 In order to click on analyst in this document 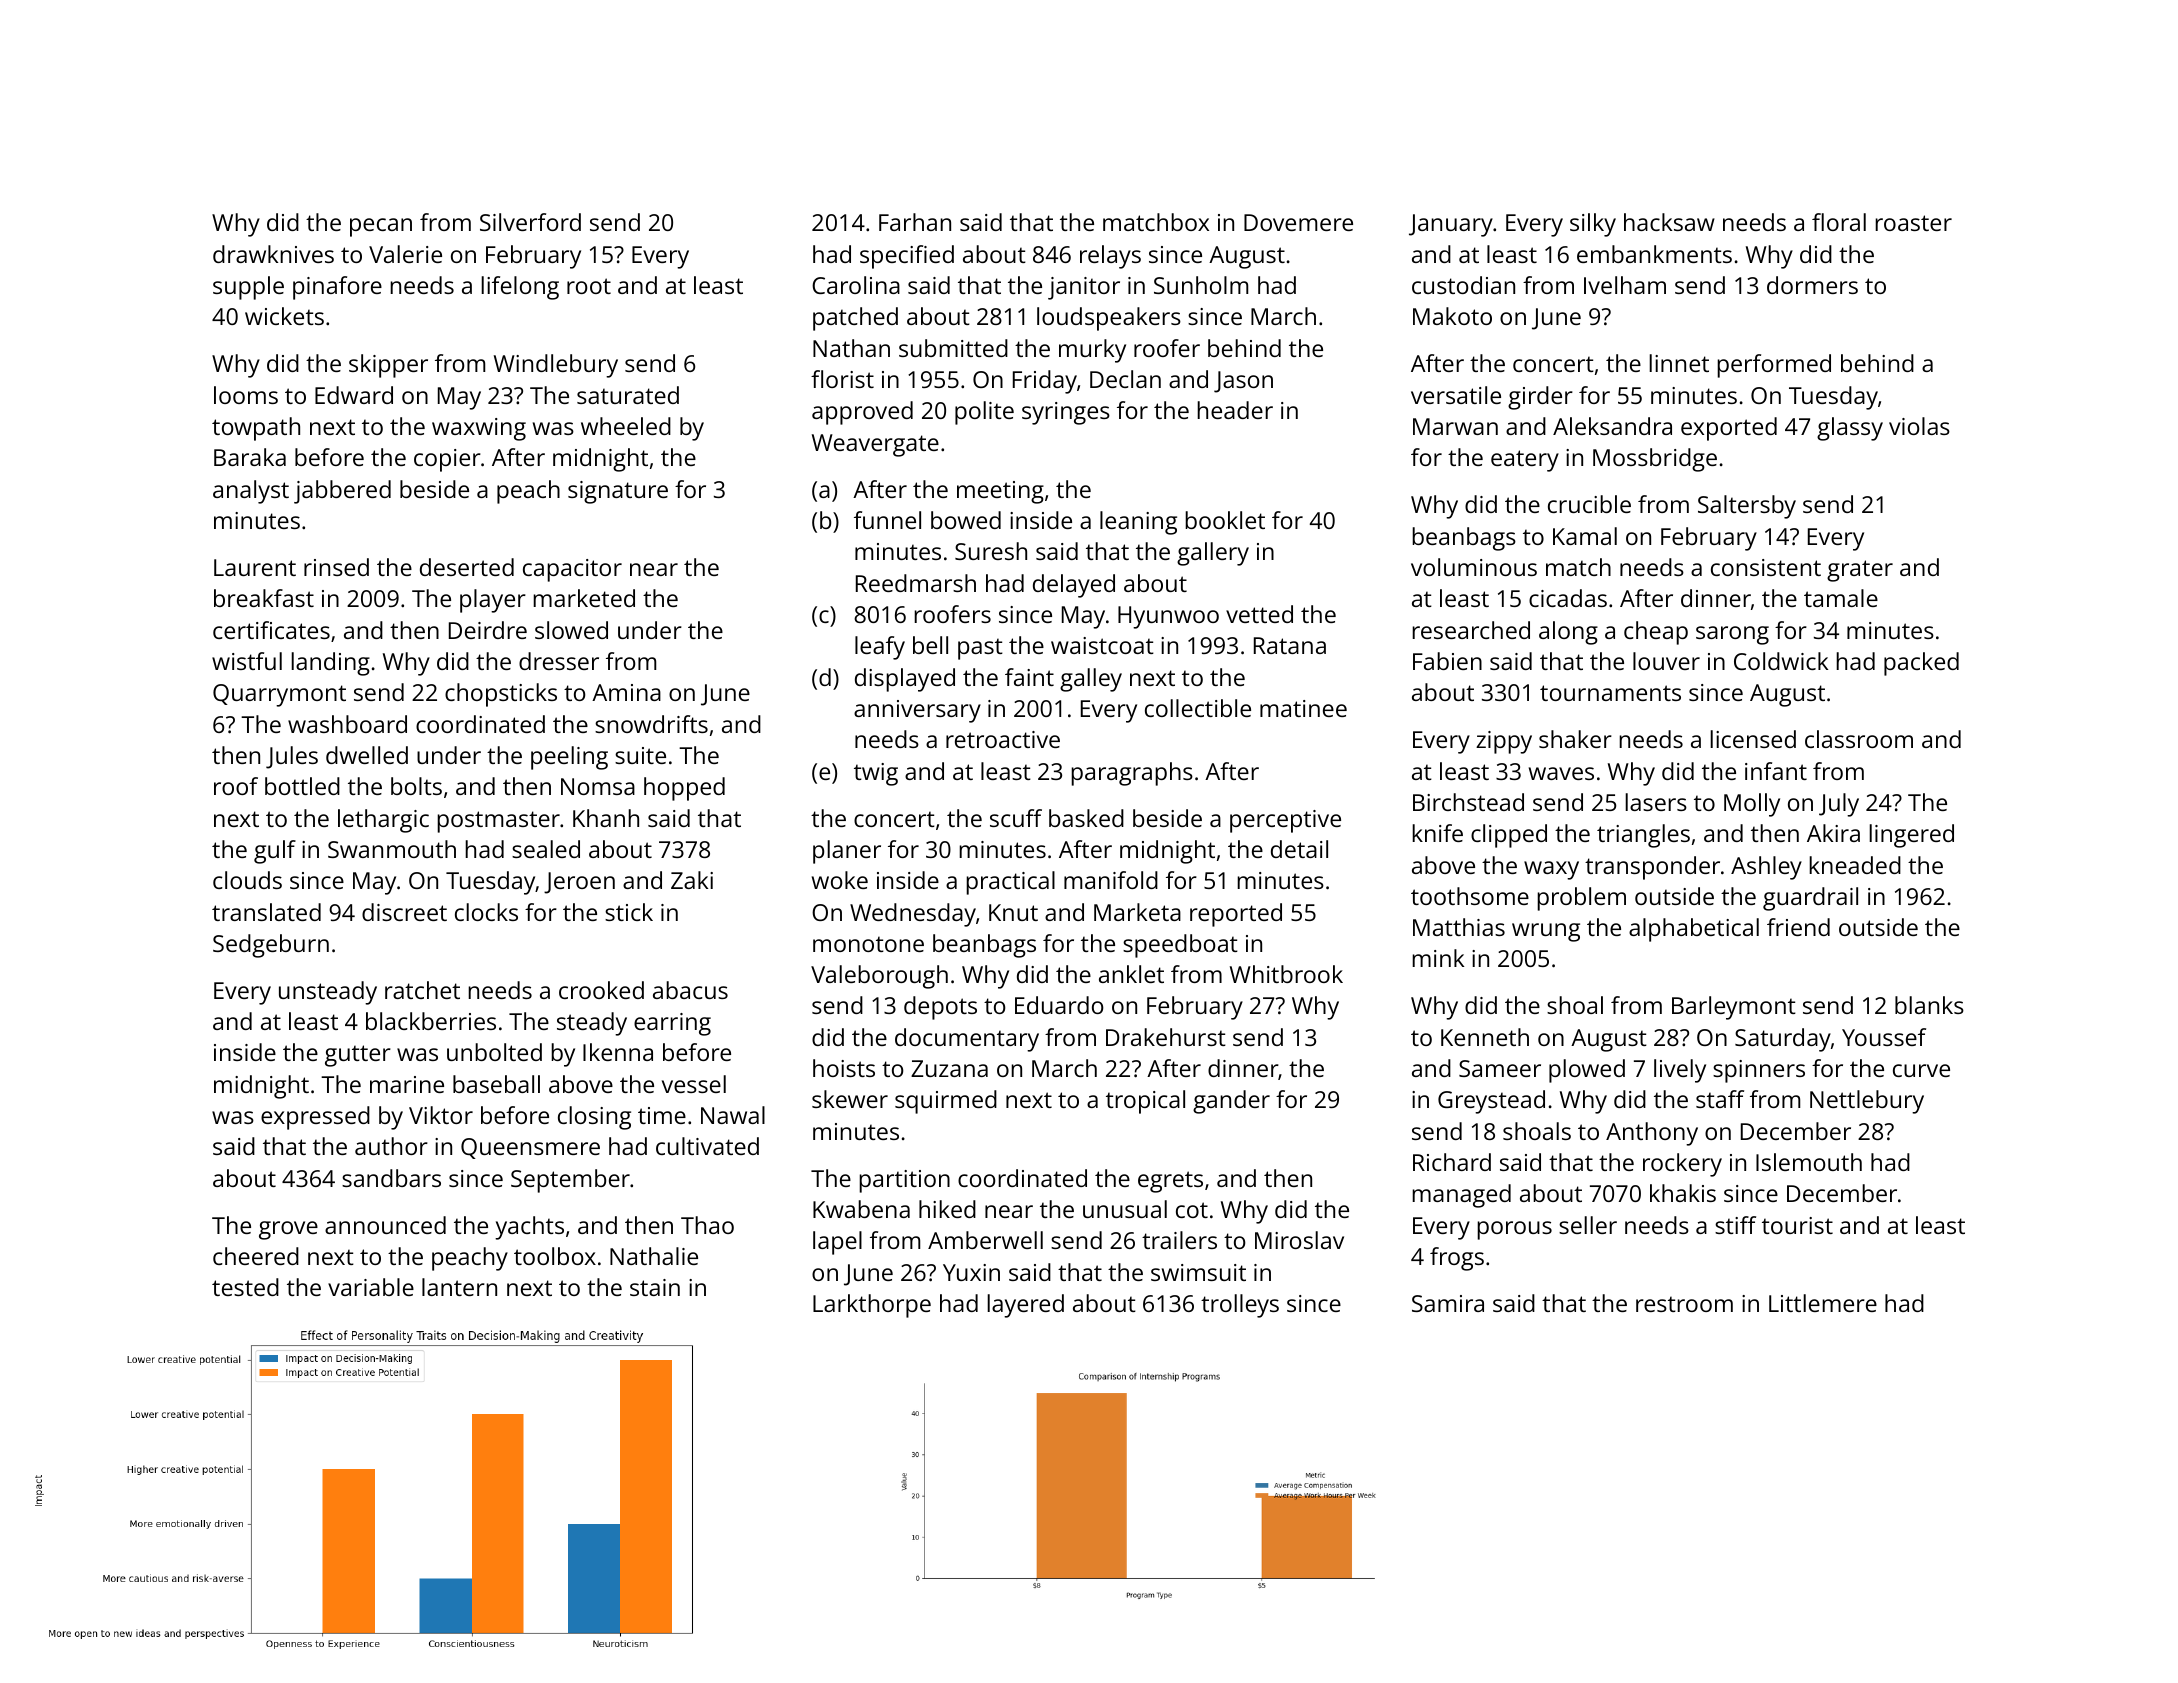, I will do `click(251, 492)`.
